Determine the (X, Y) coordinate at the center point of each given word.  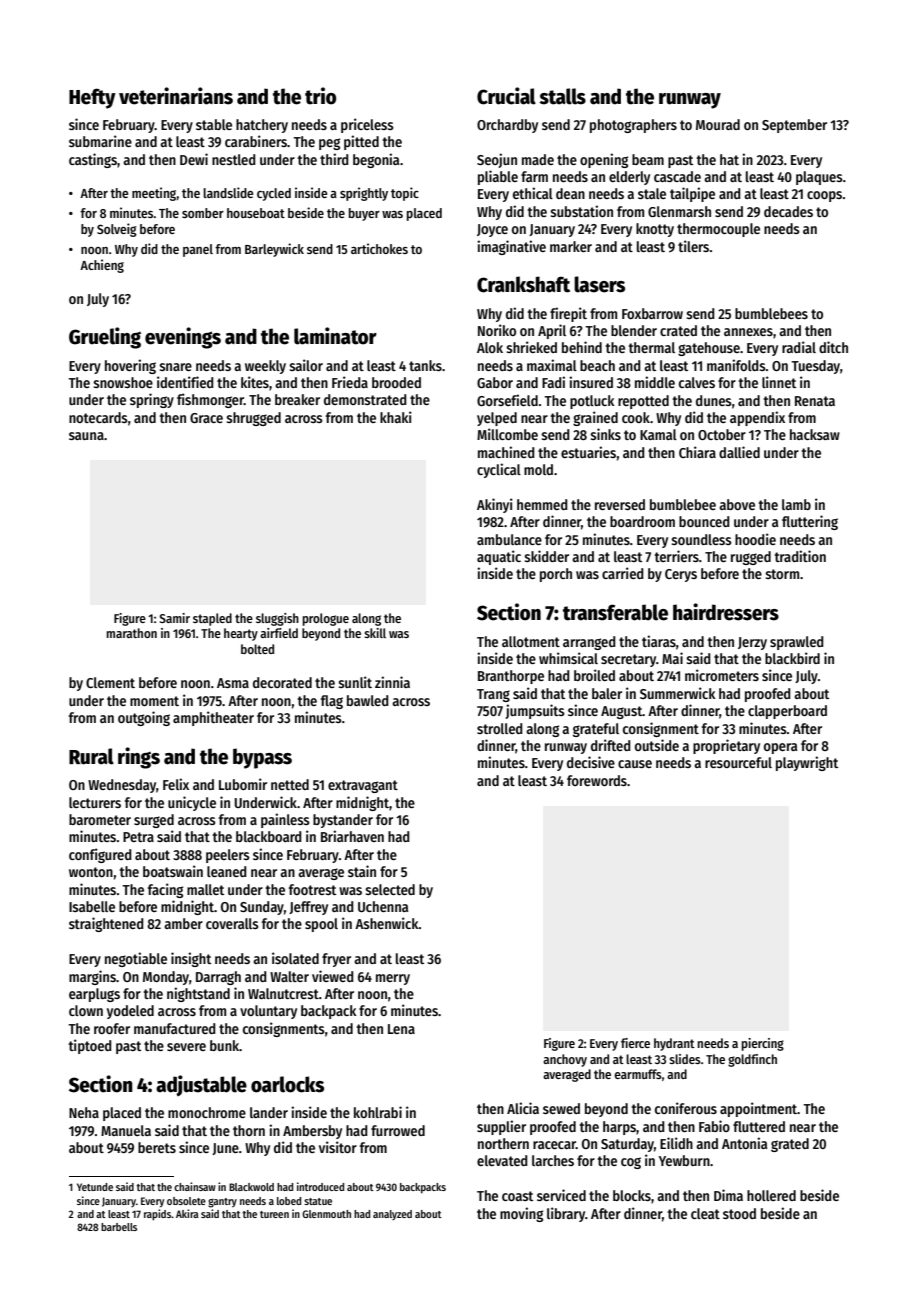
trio (320, 96)
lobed (289, 1201)
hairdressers (726, 612)
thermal (651, 347)
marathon (131, 633)
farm (534, 176)
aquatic (499, 557)
